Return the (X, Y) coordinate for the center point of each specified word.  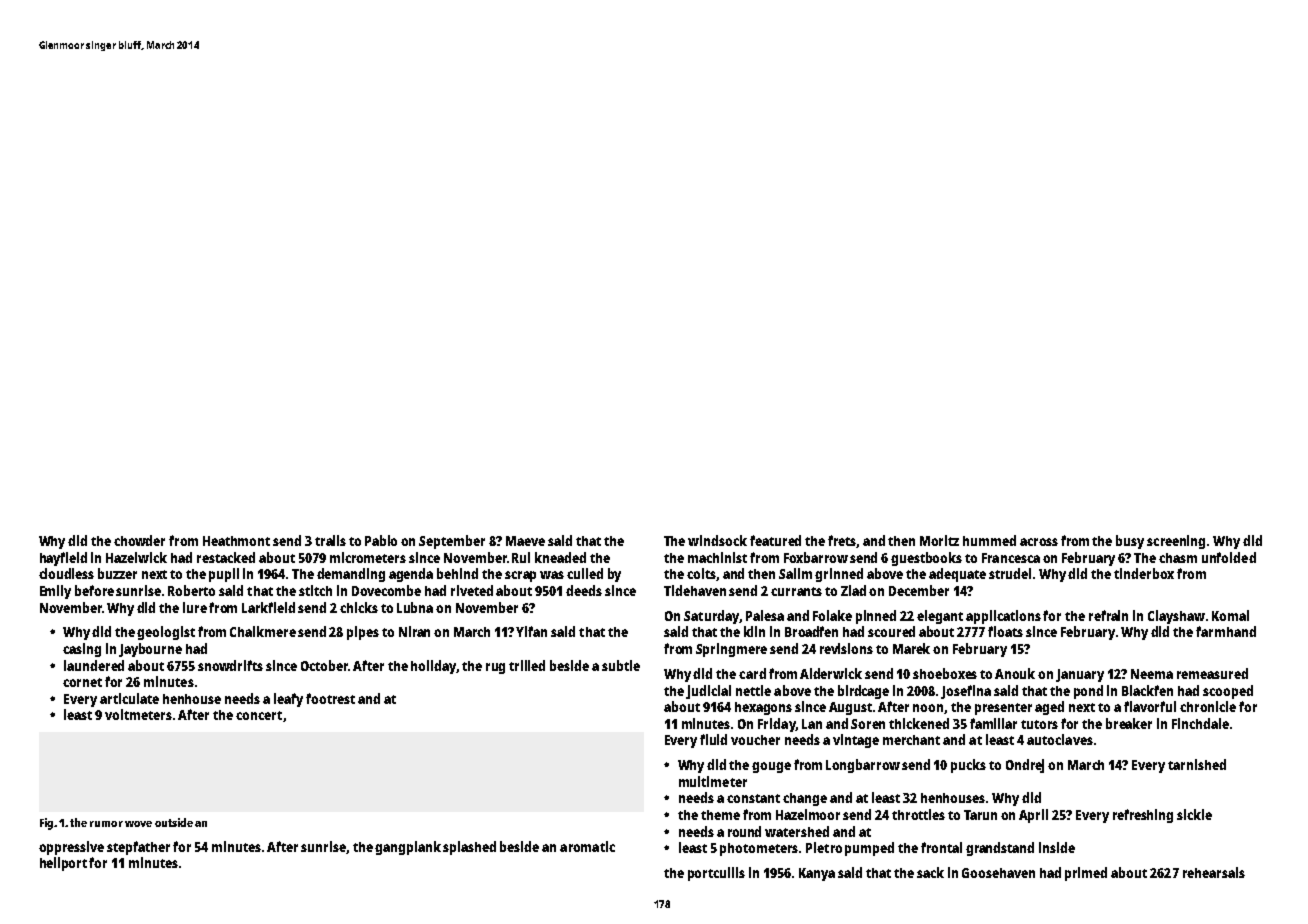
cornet (82, 682)
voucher (755, 740)
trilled (527, 665)
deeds (584, 590)
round (744, 831)
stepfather (138, 848)
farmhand (1226, 631)
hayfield (63, 559)
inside (1057, 847)
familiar (993, 723)
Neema (1152, 674)
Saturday (711, 617)
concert (259, 715)
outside (174, 822)
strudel (1010, 573)
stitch (315, 590)
